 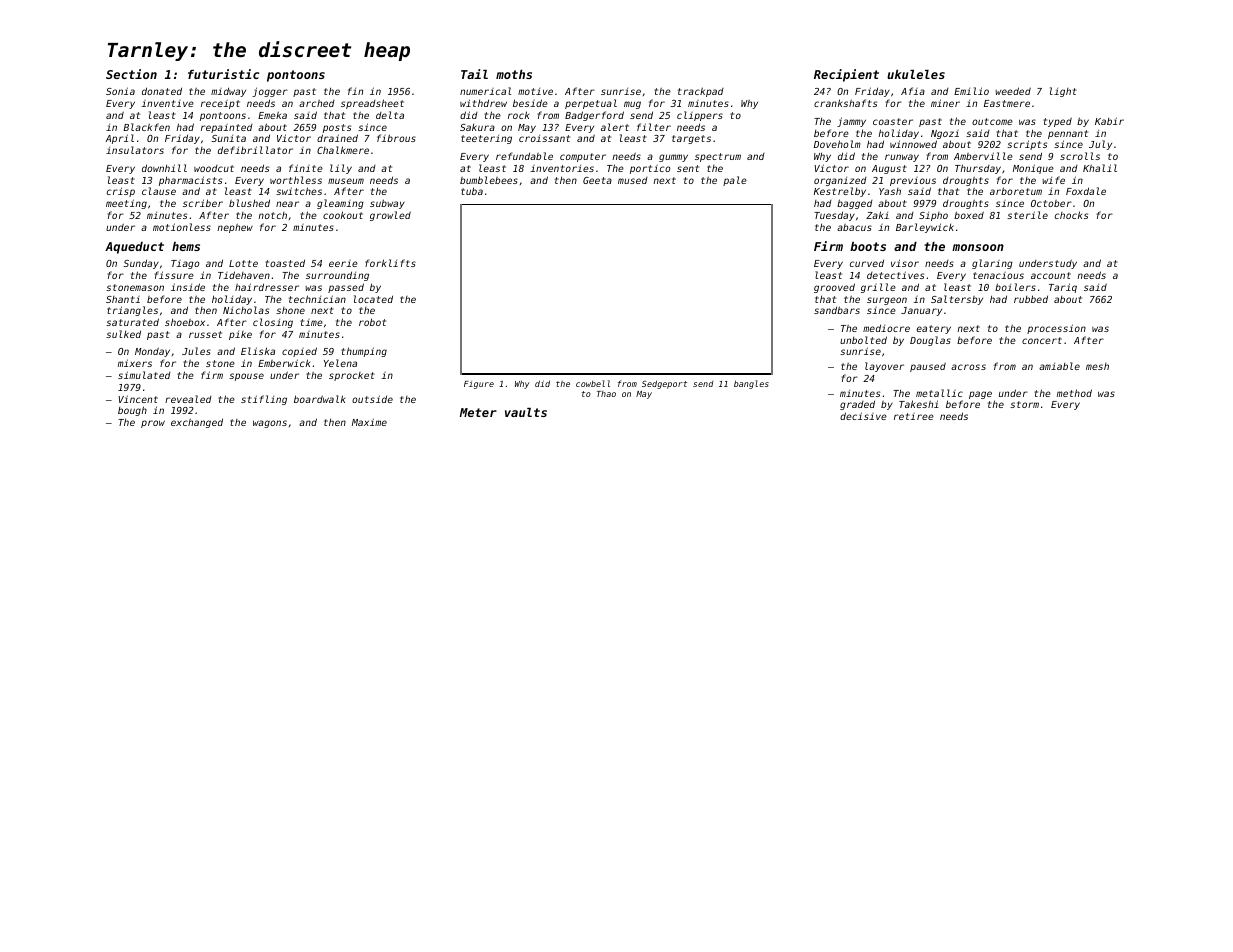 What do you see at coordinates (863, 340) in the document?
I see `unbolted` at bounding box center [863, 340].
